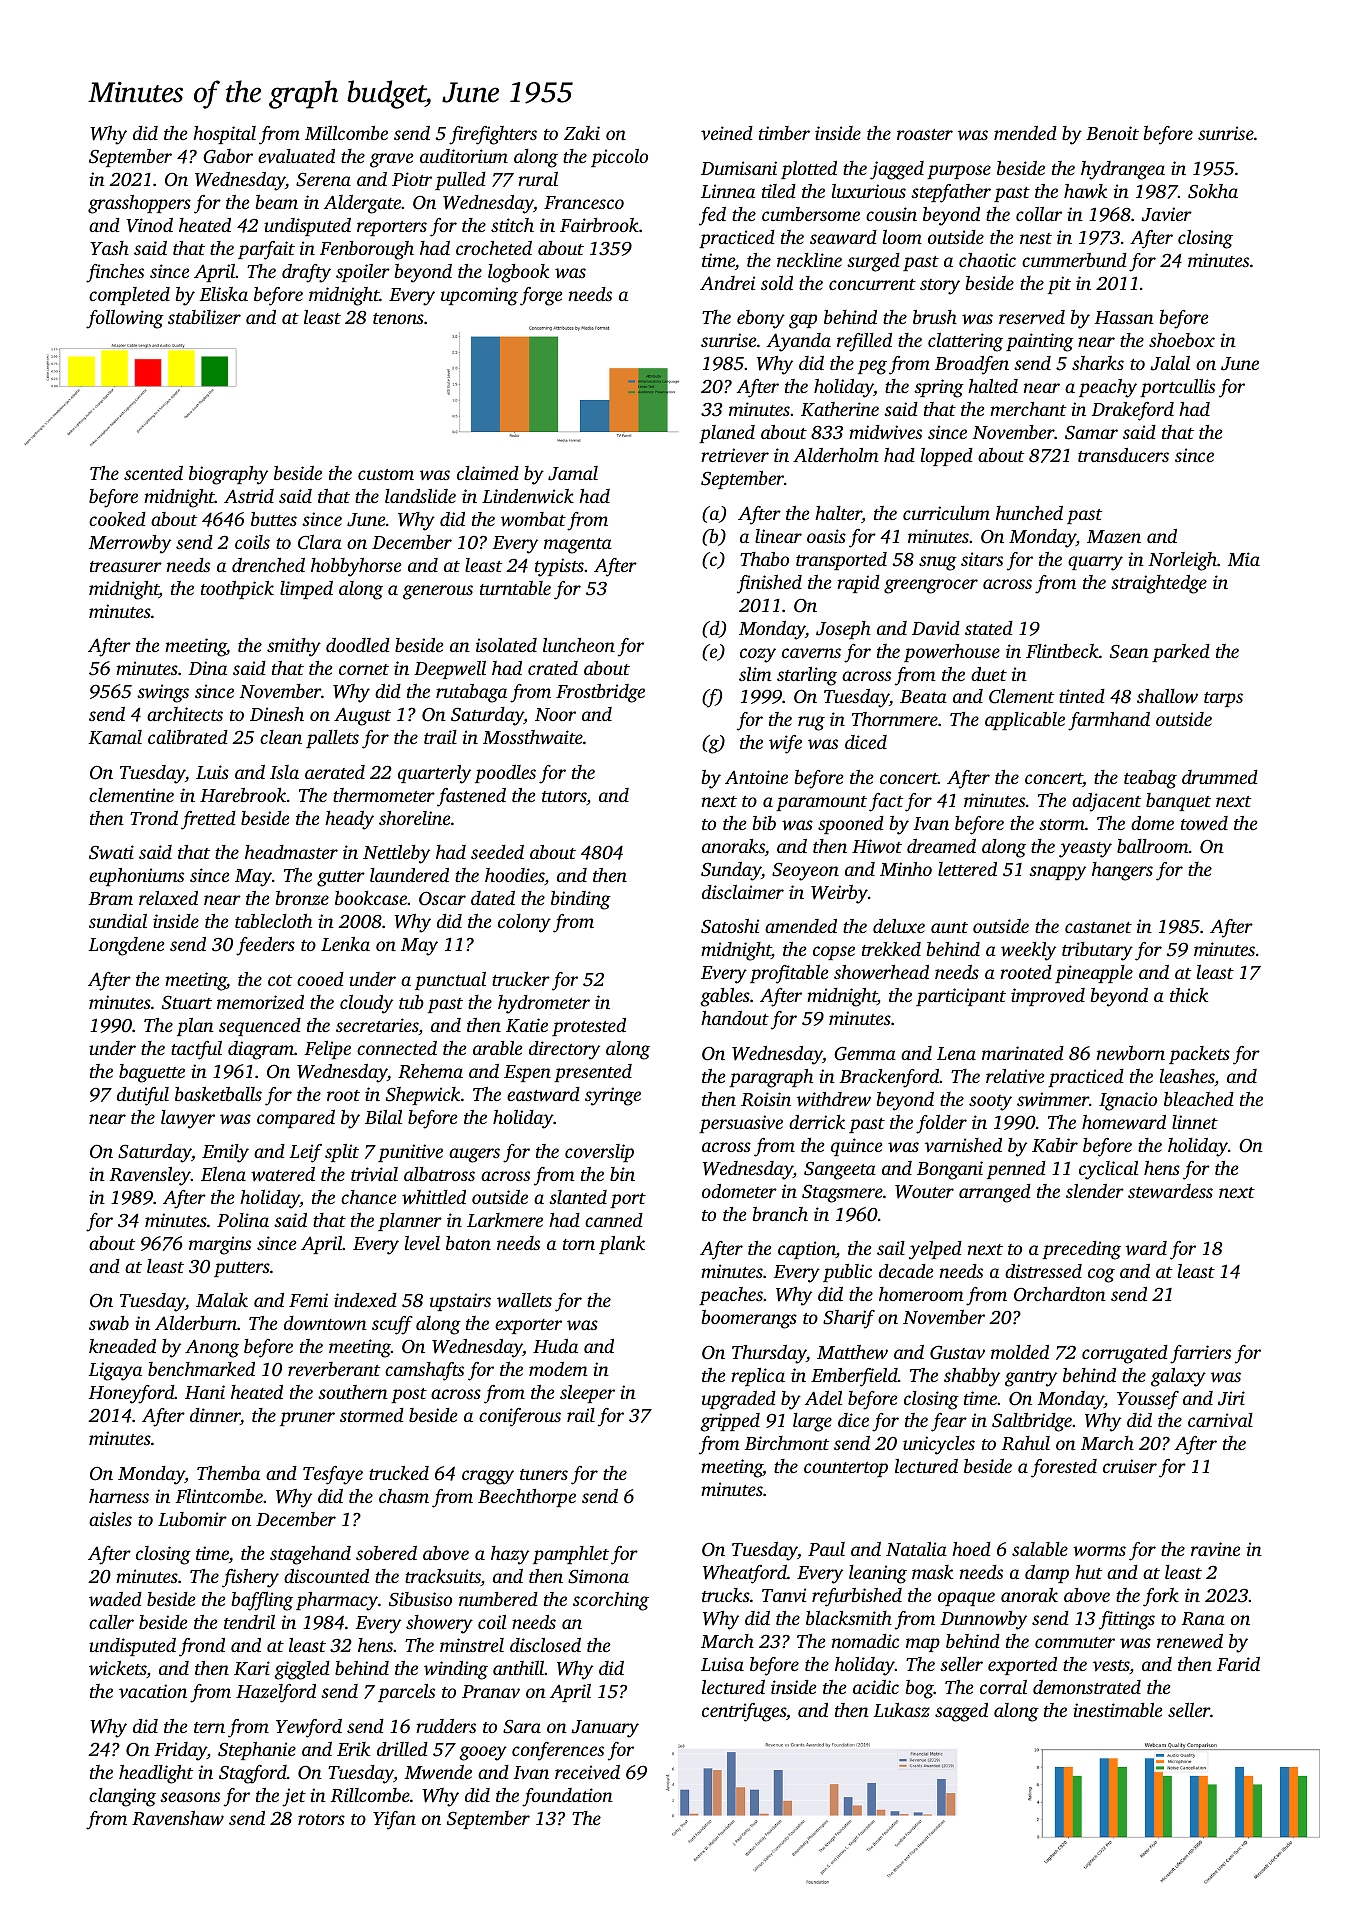 The height and width of the screenshot is (1913, 1353). What do you see at coordinates (1020, 1352) in the screenshot?
I see `molded` at bounding box center [1020, 1352].
